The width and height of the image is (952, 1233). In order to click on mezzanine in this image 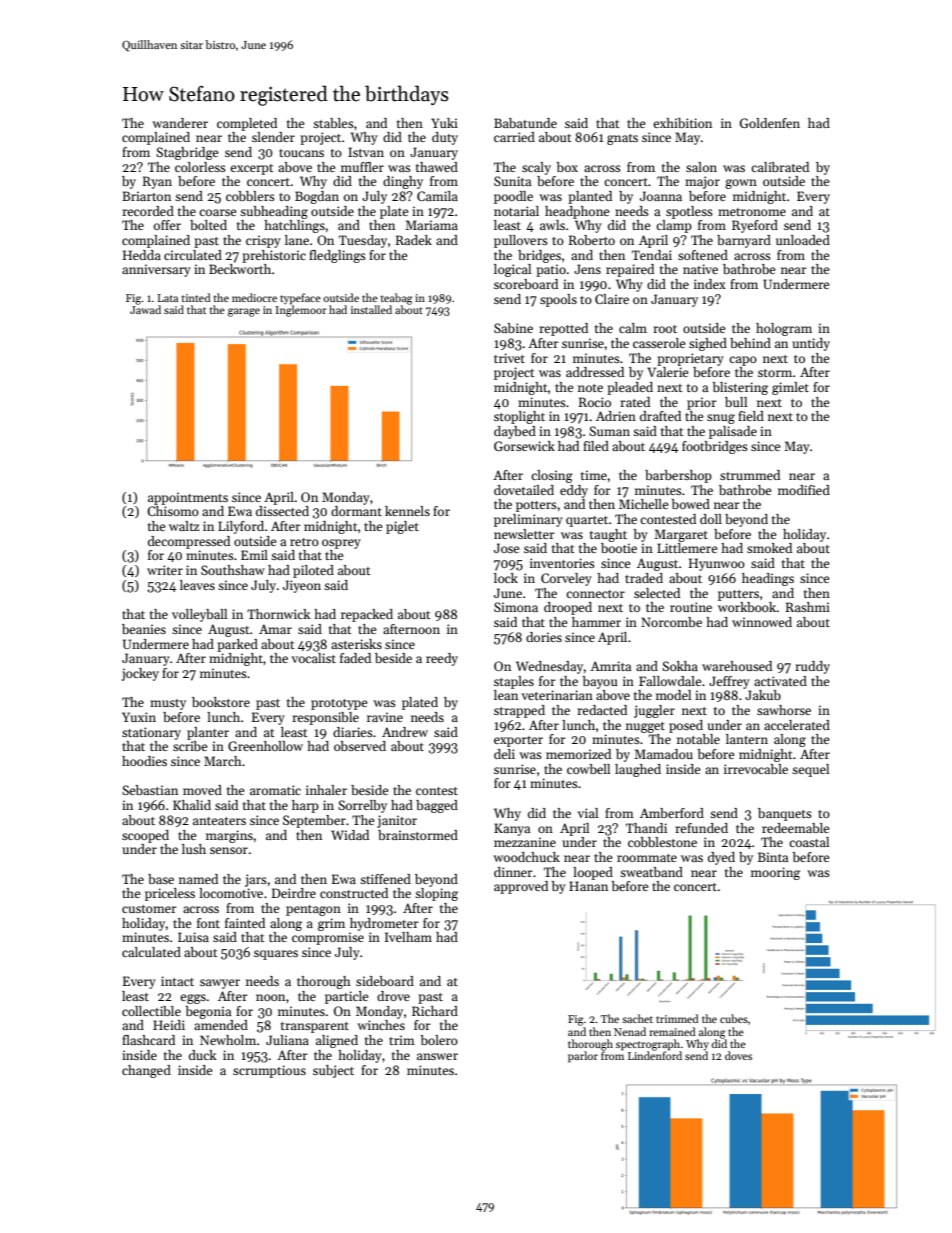, I will do `click(525, 842)`.
